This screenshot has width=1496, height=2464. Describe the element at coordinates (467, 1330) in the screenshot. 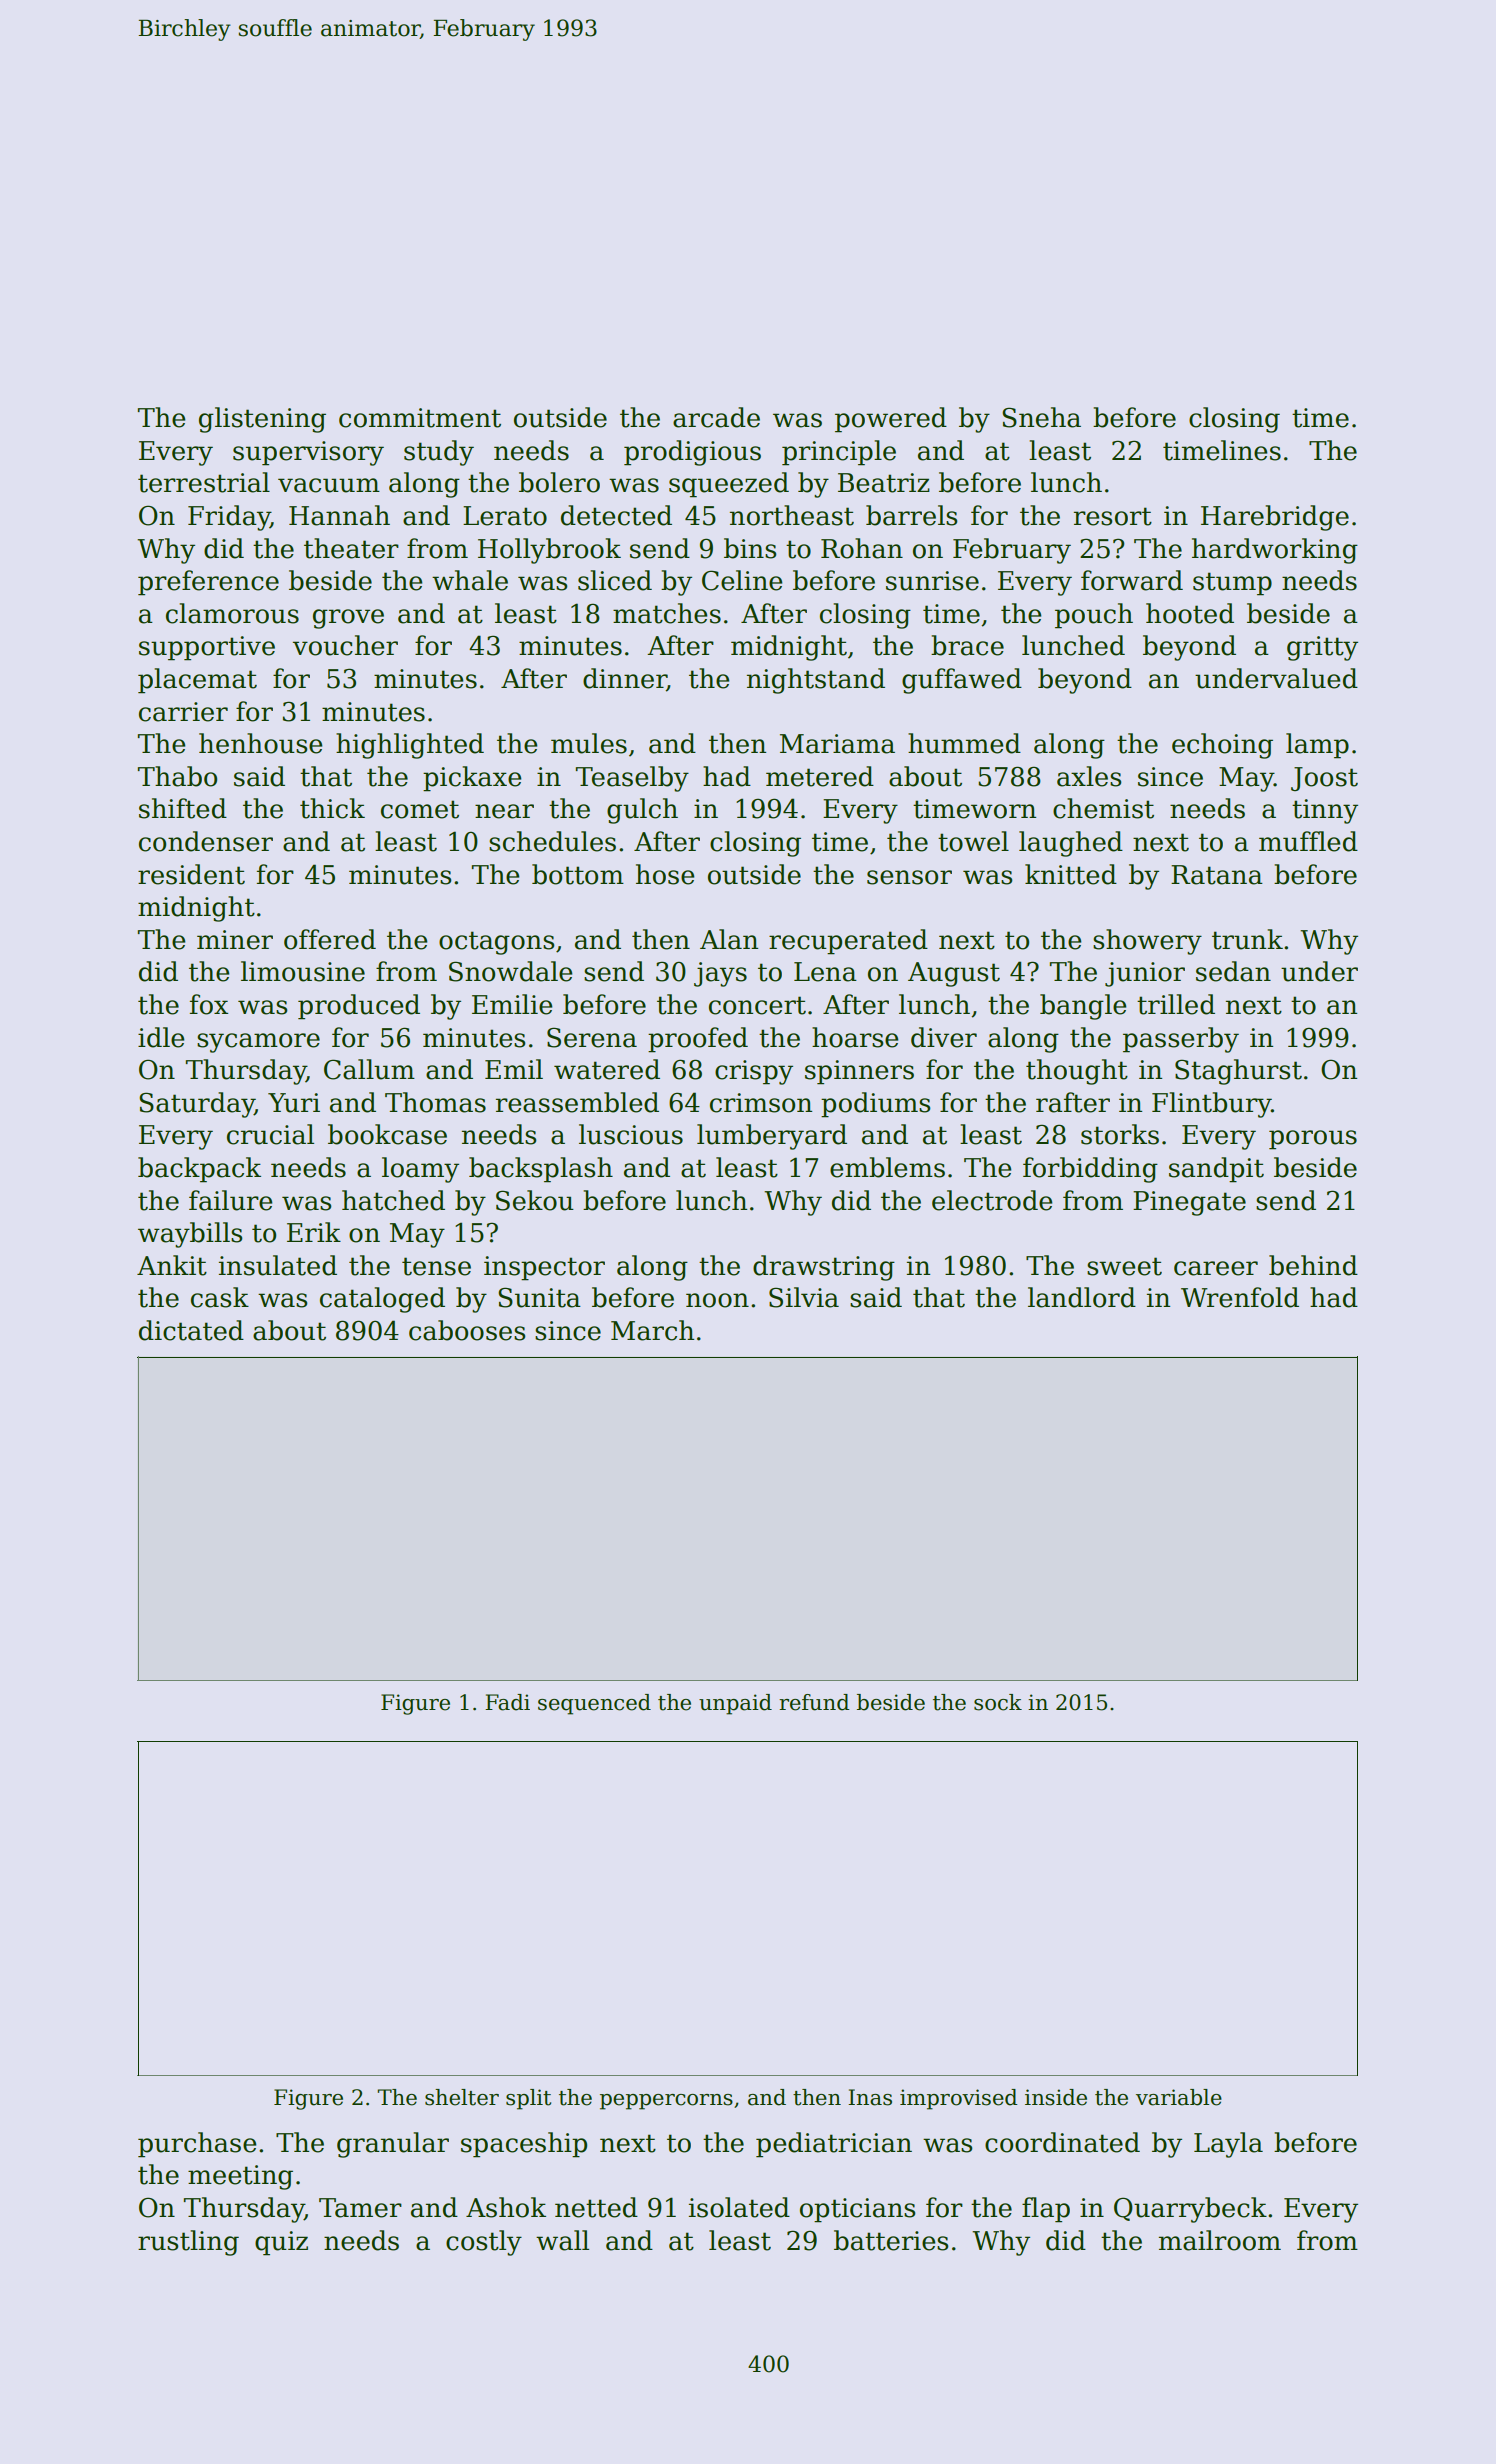

I see `cabooses` at that location.
